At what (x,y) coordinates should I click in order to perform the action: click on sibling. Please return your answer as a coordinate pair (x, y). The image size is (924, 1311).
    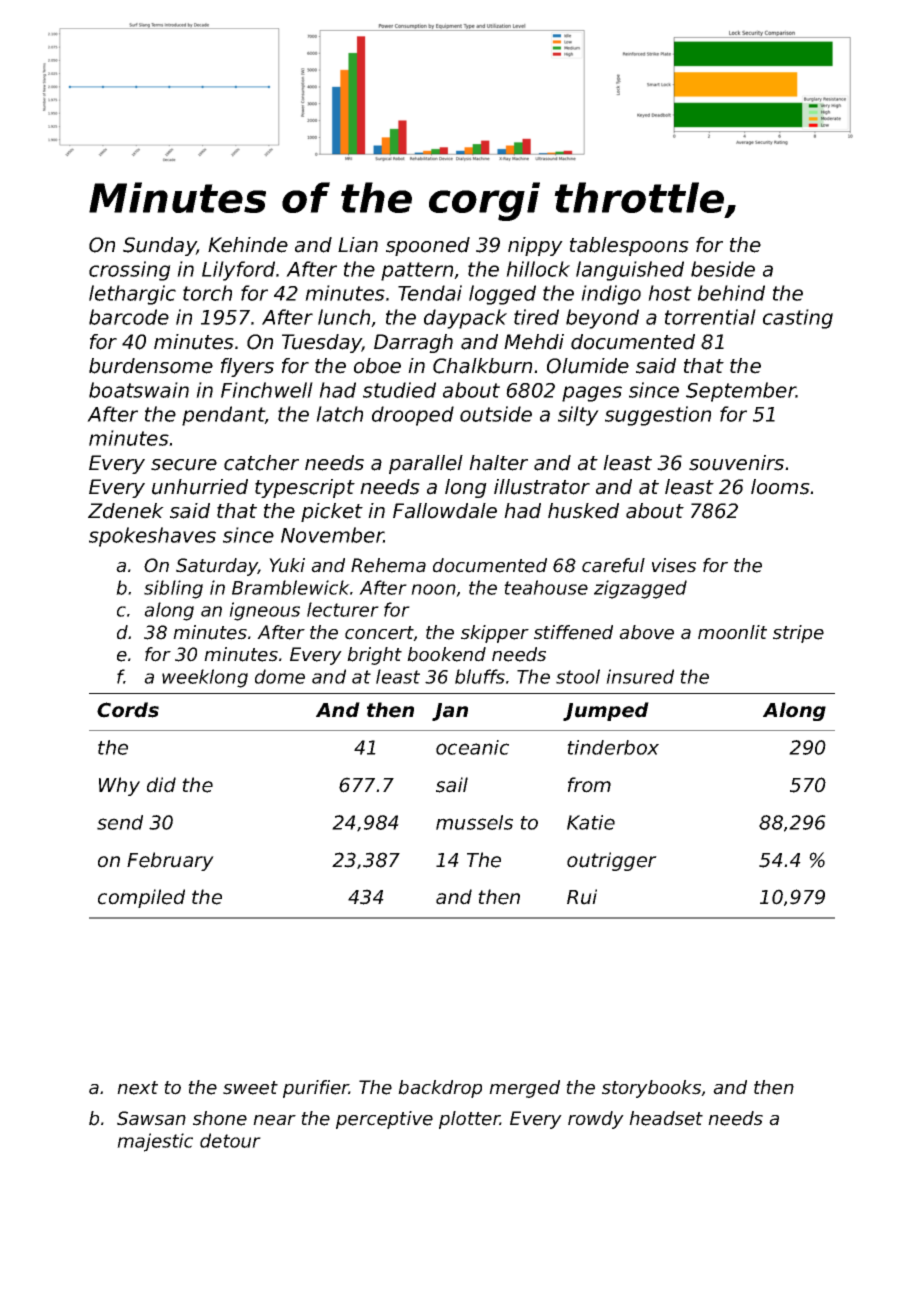
    Looking at the image, I should click on (173, 589).
